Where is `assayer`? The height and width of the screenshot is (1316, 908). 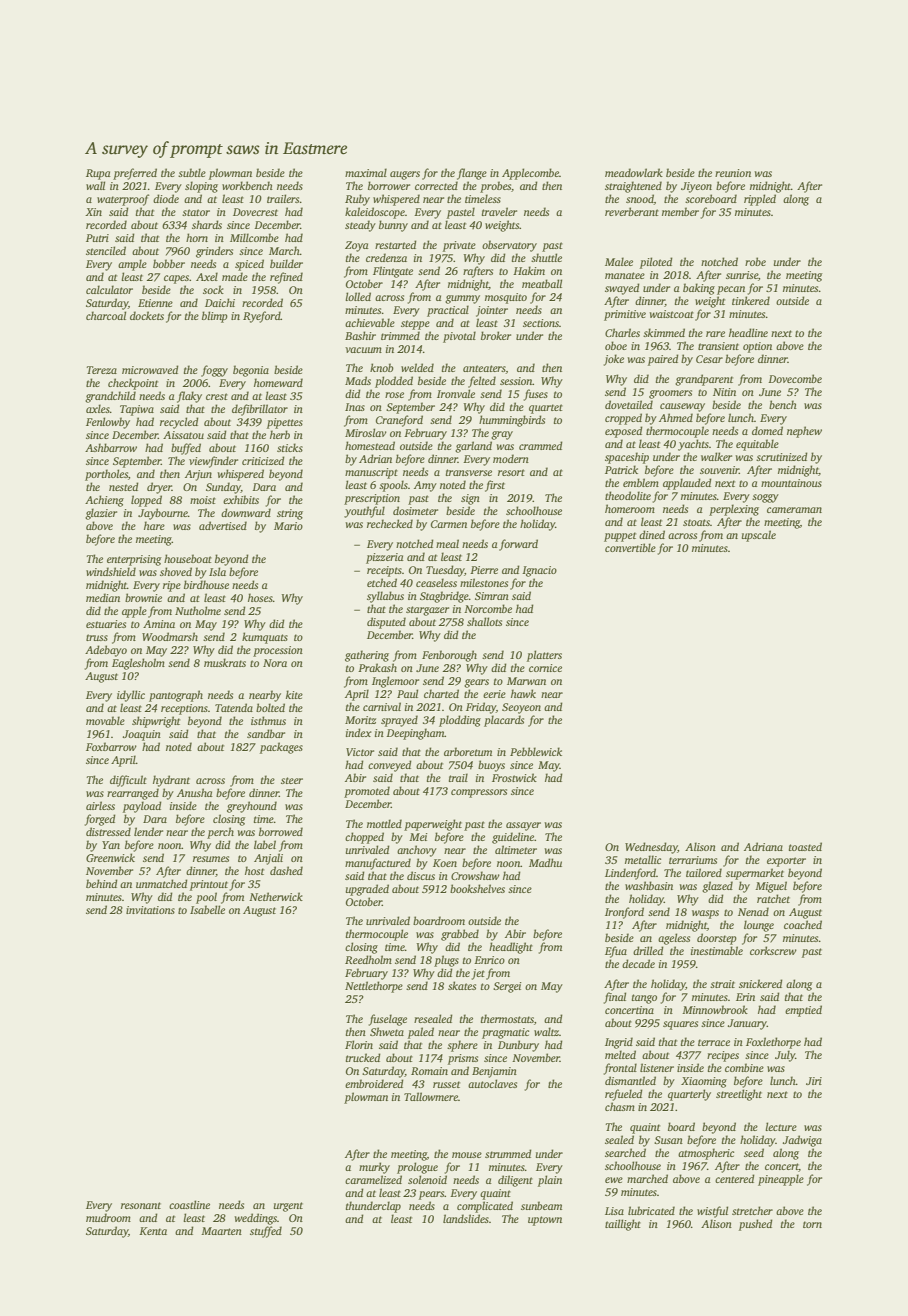 assayer is located at coordinates (523, 826).
